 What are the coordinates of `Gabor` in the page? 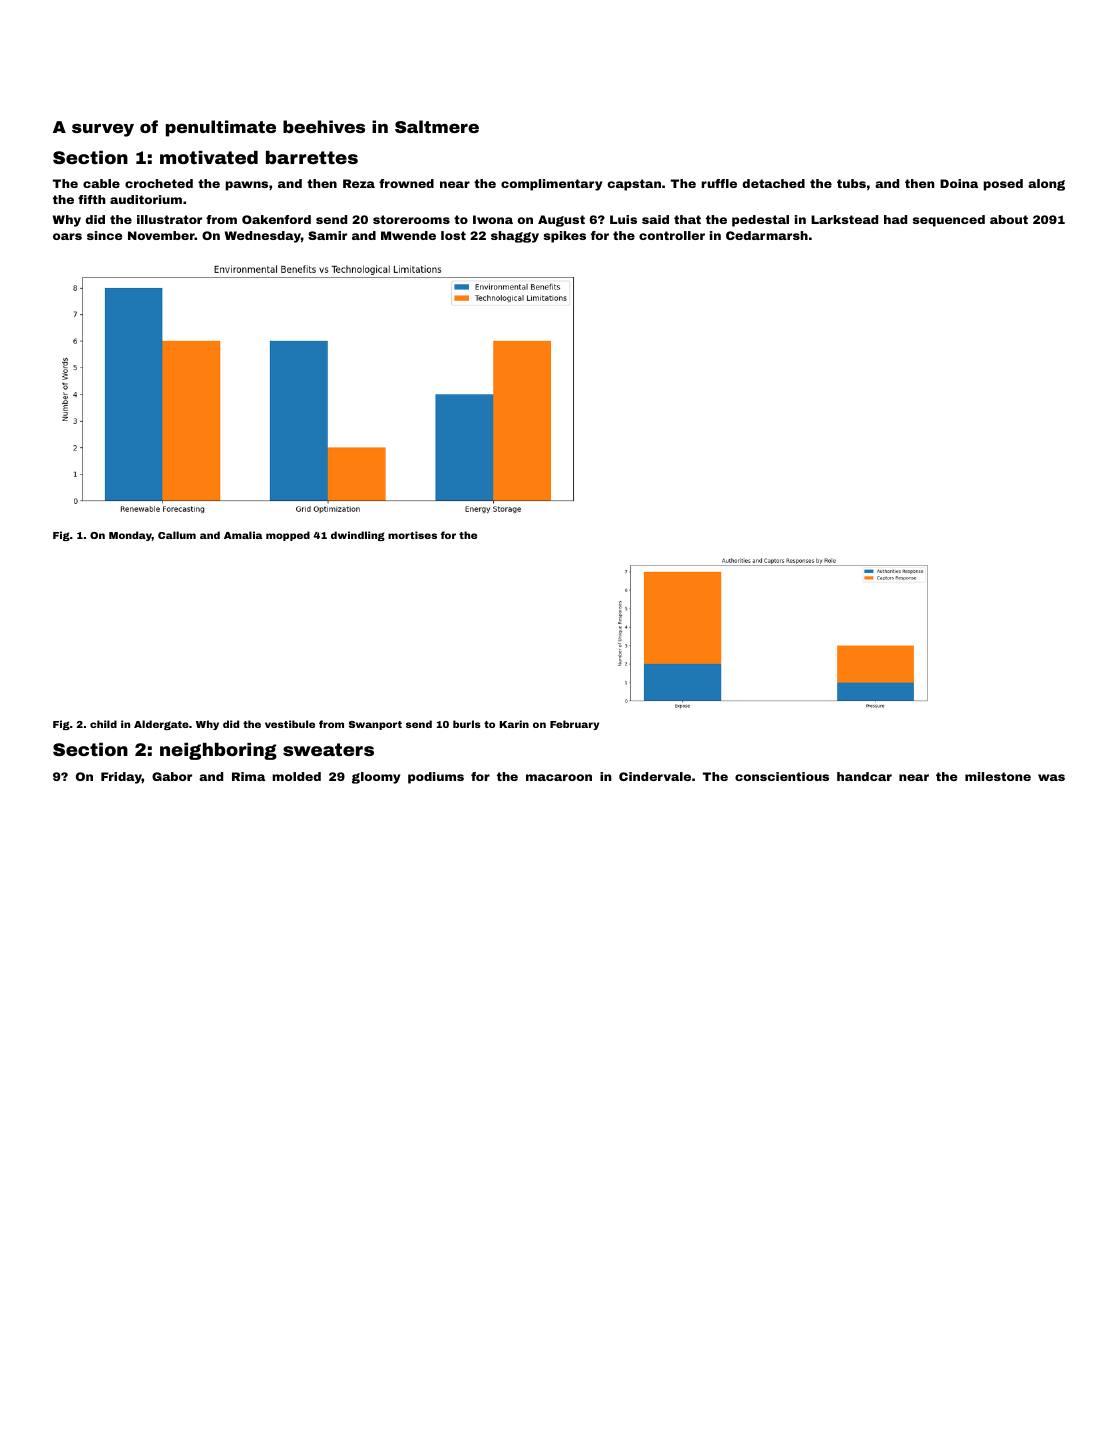 It's located at (172, 776).
